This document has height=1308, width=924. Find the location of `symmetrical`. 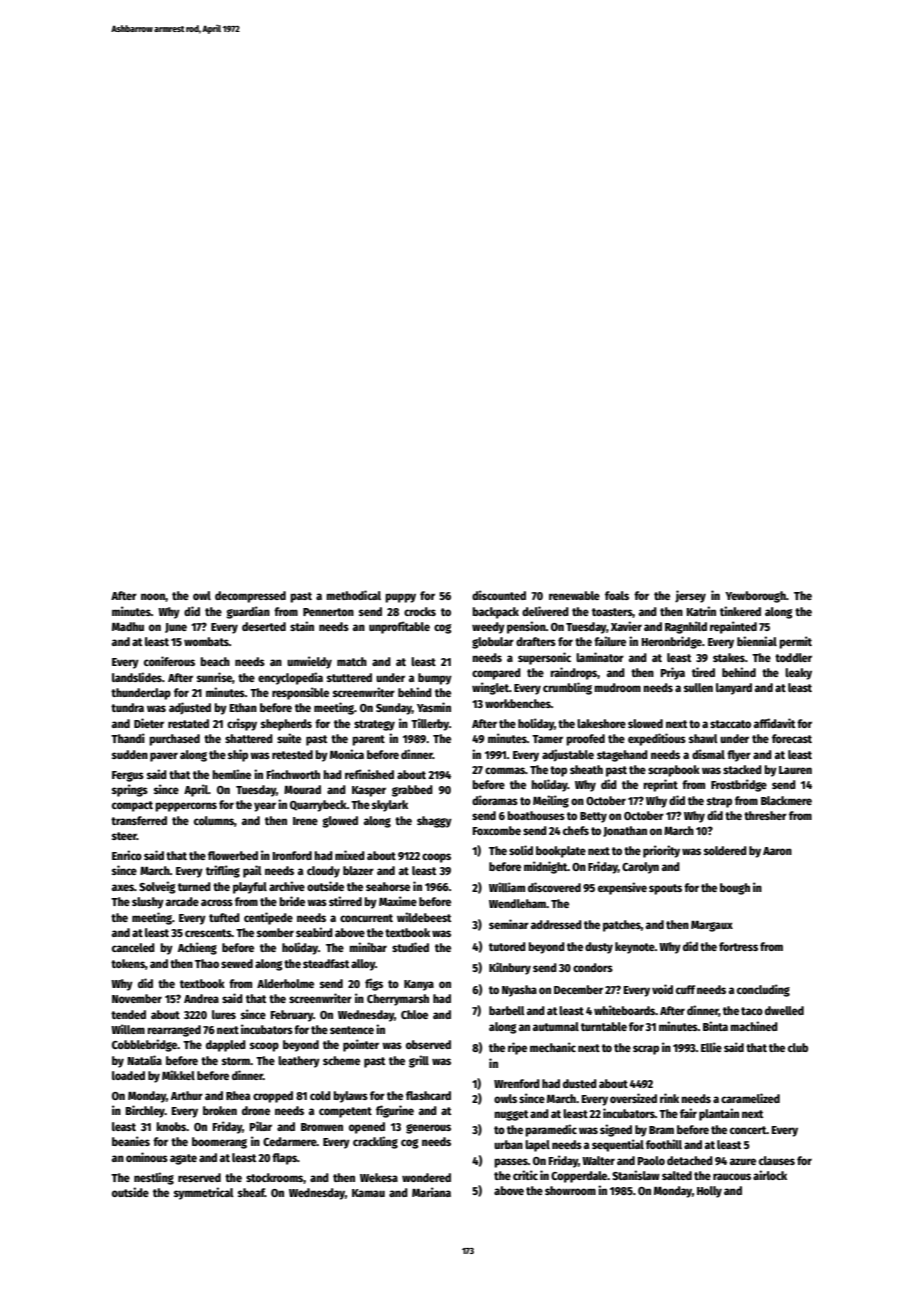

symmetrical is located at coordinates (204, 1193).
